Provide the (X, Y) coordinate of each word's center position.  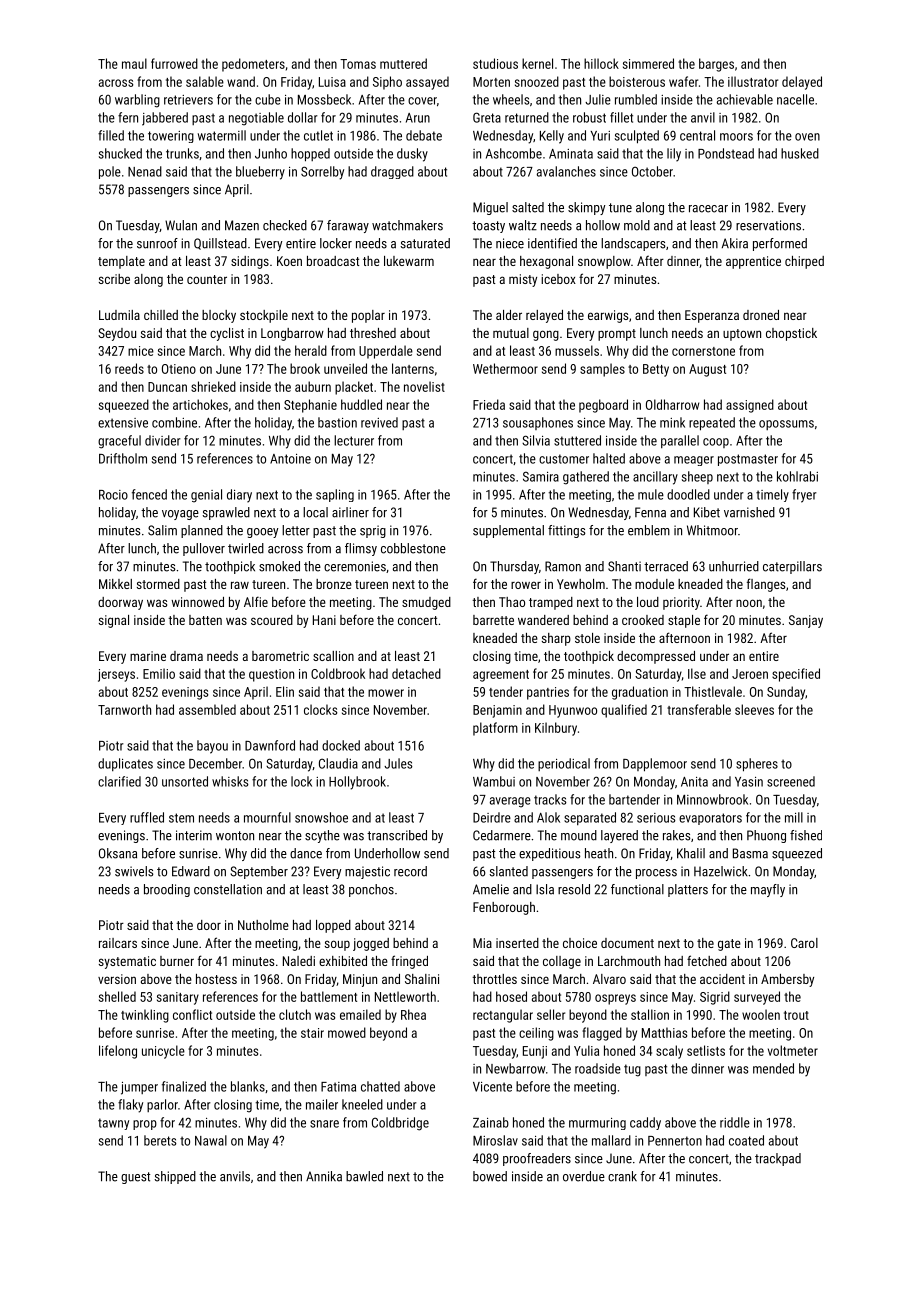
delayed (802, 83)
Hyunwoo (573, 711)
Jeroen (750, 674)
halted (609, 458)
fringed (409, 962)
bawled (364, 1176)
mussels (577, 350)
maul (134, 63)
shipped (175, 1177)
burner (177, 961)
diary (239, 496)
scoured (272, 620)
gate (729, 945)
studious (495, 63)
